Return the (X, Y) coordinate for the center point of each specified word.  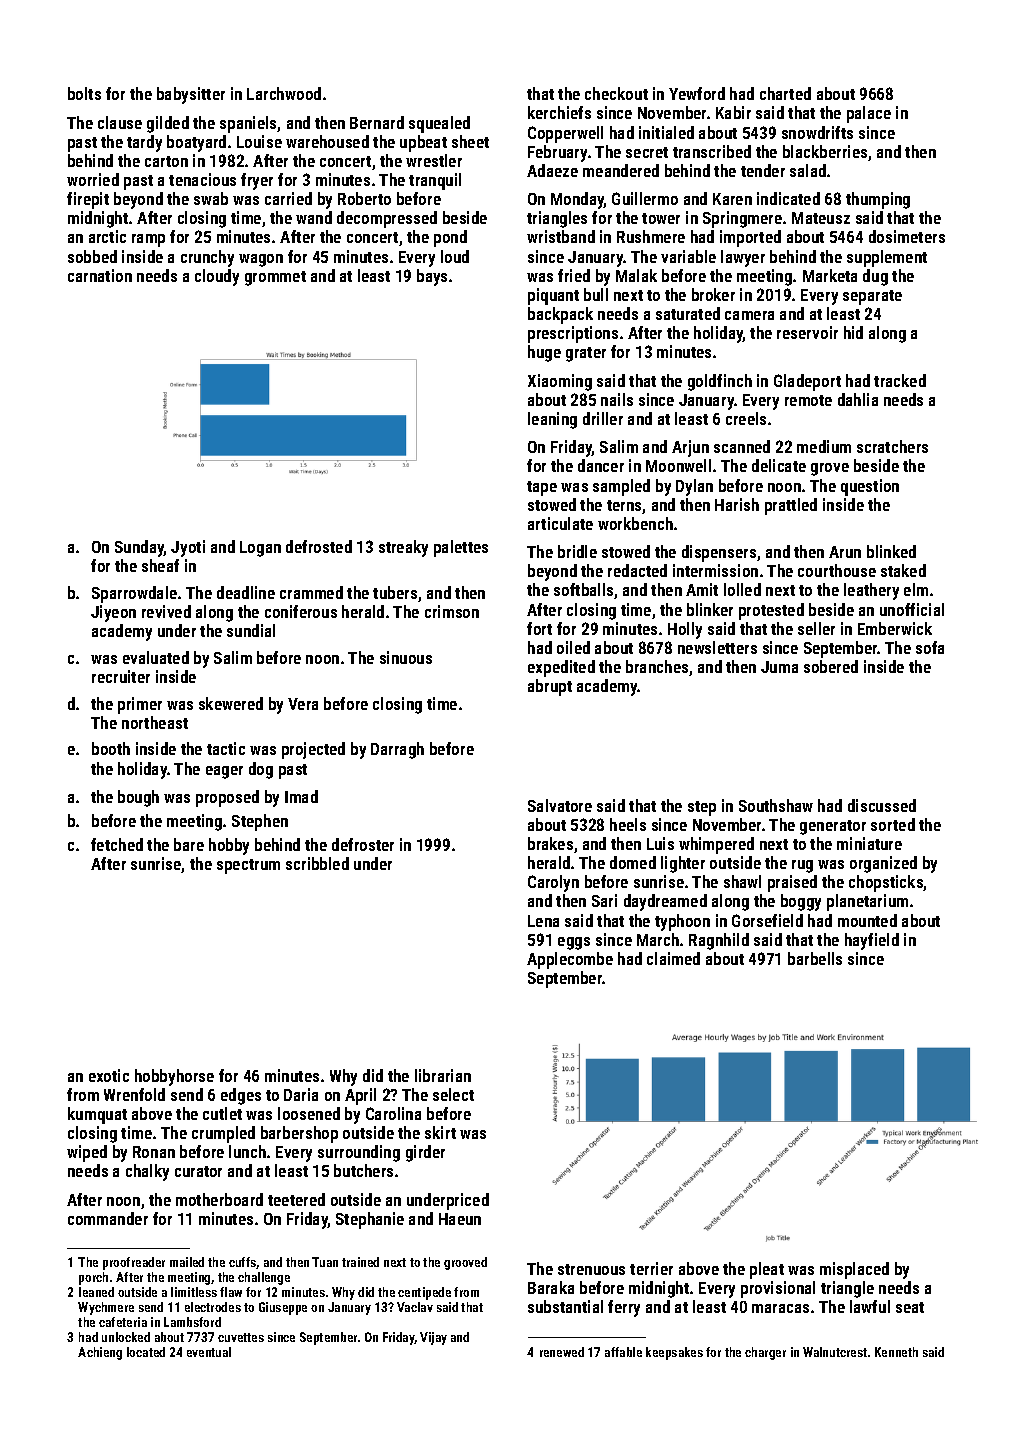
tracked (900, 380)
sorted (893, 824)
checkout (616, 93)
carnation (100, 275)
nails (617, 399)
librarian (443, 1075)
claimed (673, 958)
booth (111, 748)
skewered (231, 703)
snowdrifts (817, 132)
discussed (882, 805)
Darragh (397, 750)
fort (539, 628)
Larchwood (284, 93)
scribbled (317, 863)
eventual (209, 1352)
